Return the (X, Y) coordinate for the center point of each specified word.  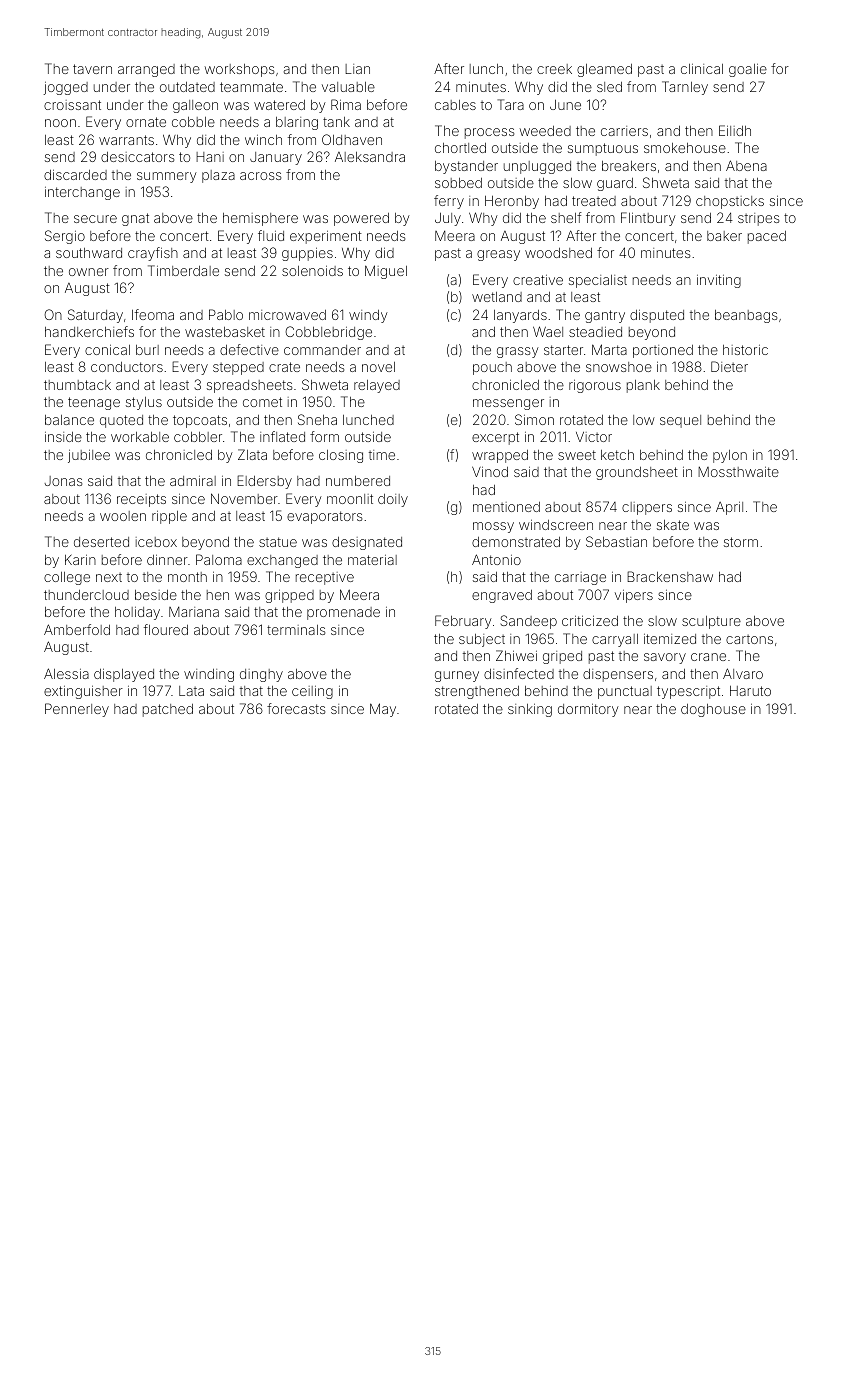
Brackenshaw (670, 576)
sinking (530, 710)
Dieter (729, 366)
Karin (80, 559)
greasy (498, 255)
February (463, 622)
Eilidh (735, 130)
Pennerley (77, 710)
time (382, 455)
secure (95, 219)
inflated (282, 436)
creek (554, 69)
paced (767, 237)
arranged (146, 70)
